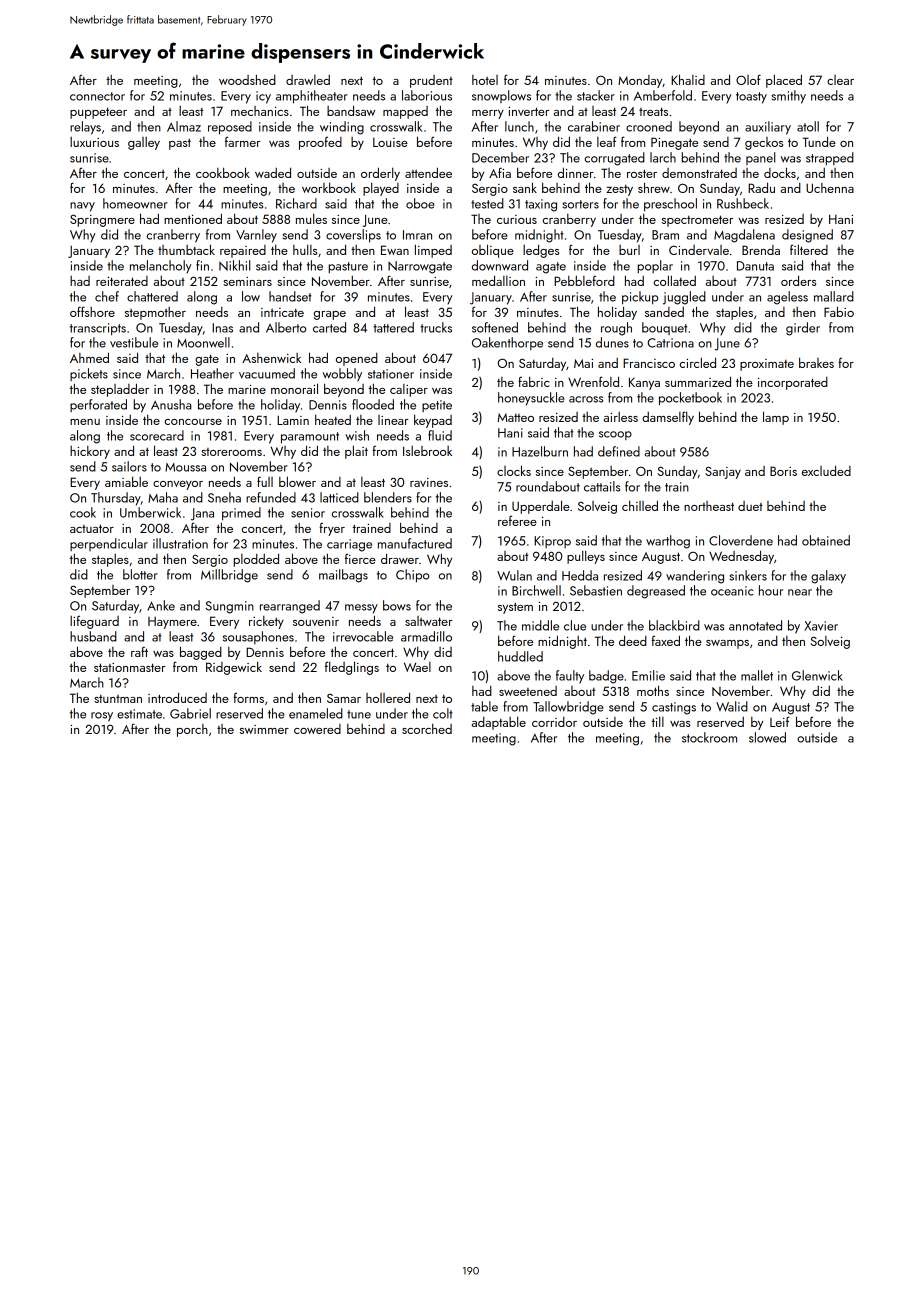 The height and width of the page is (1308, 924). What do you see at coordinates (514, 575) in the page?
I see `Wulan` at bounding box center [514, 575].
